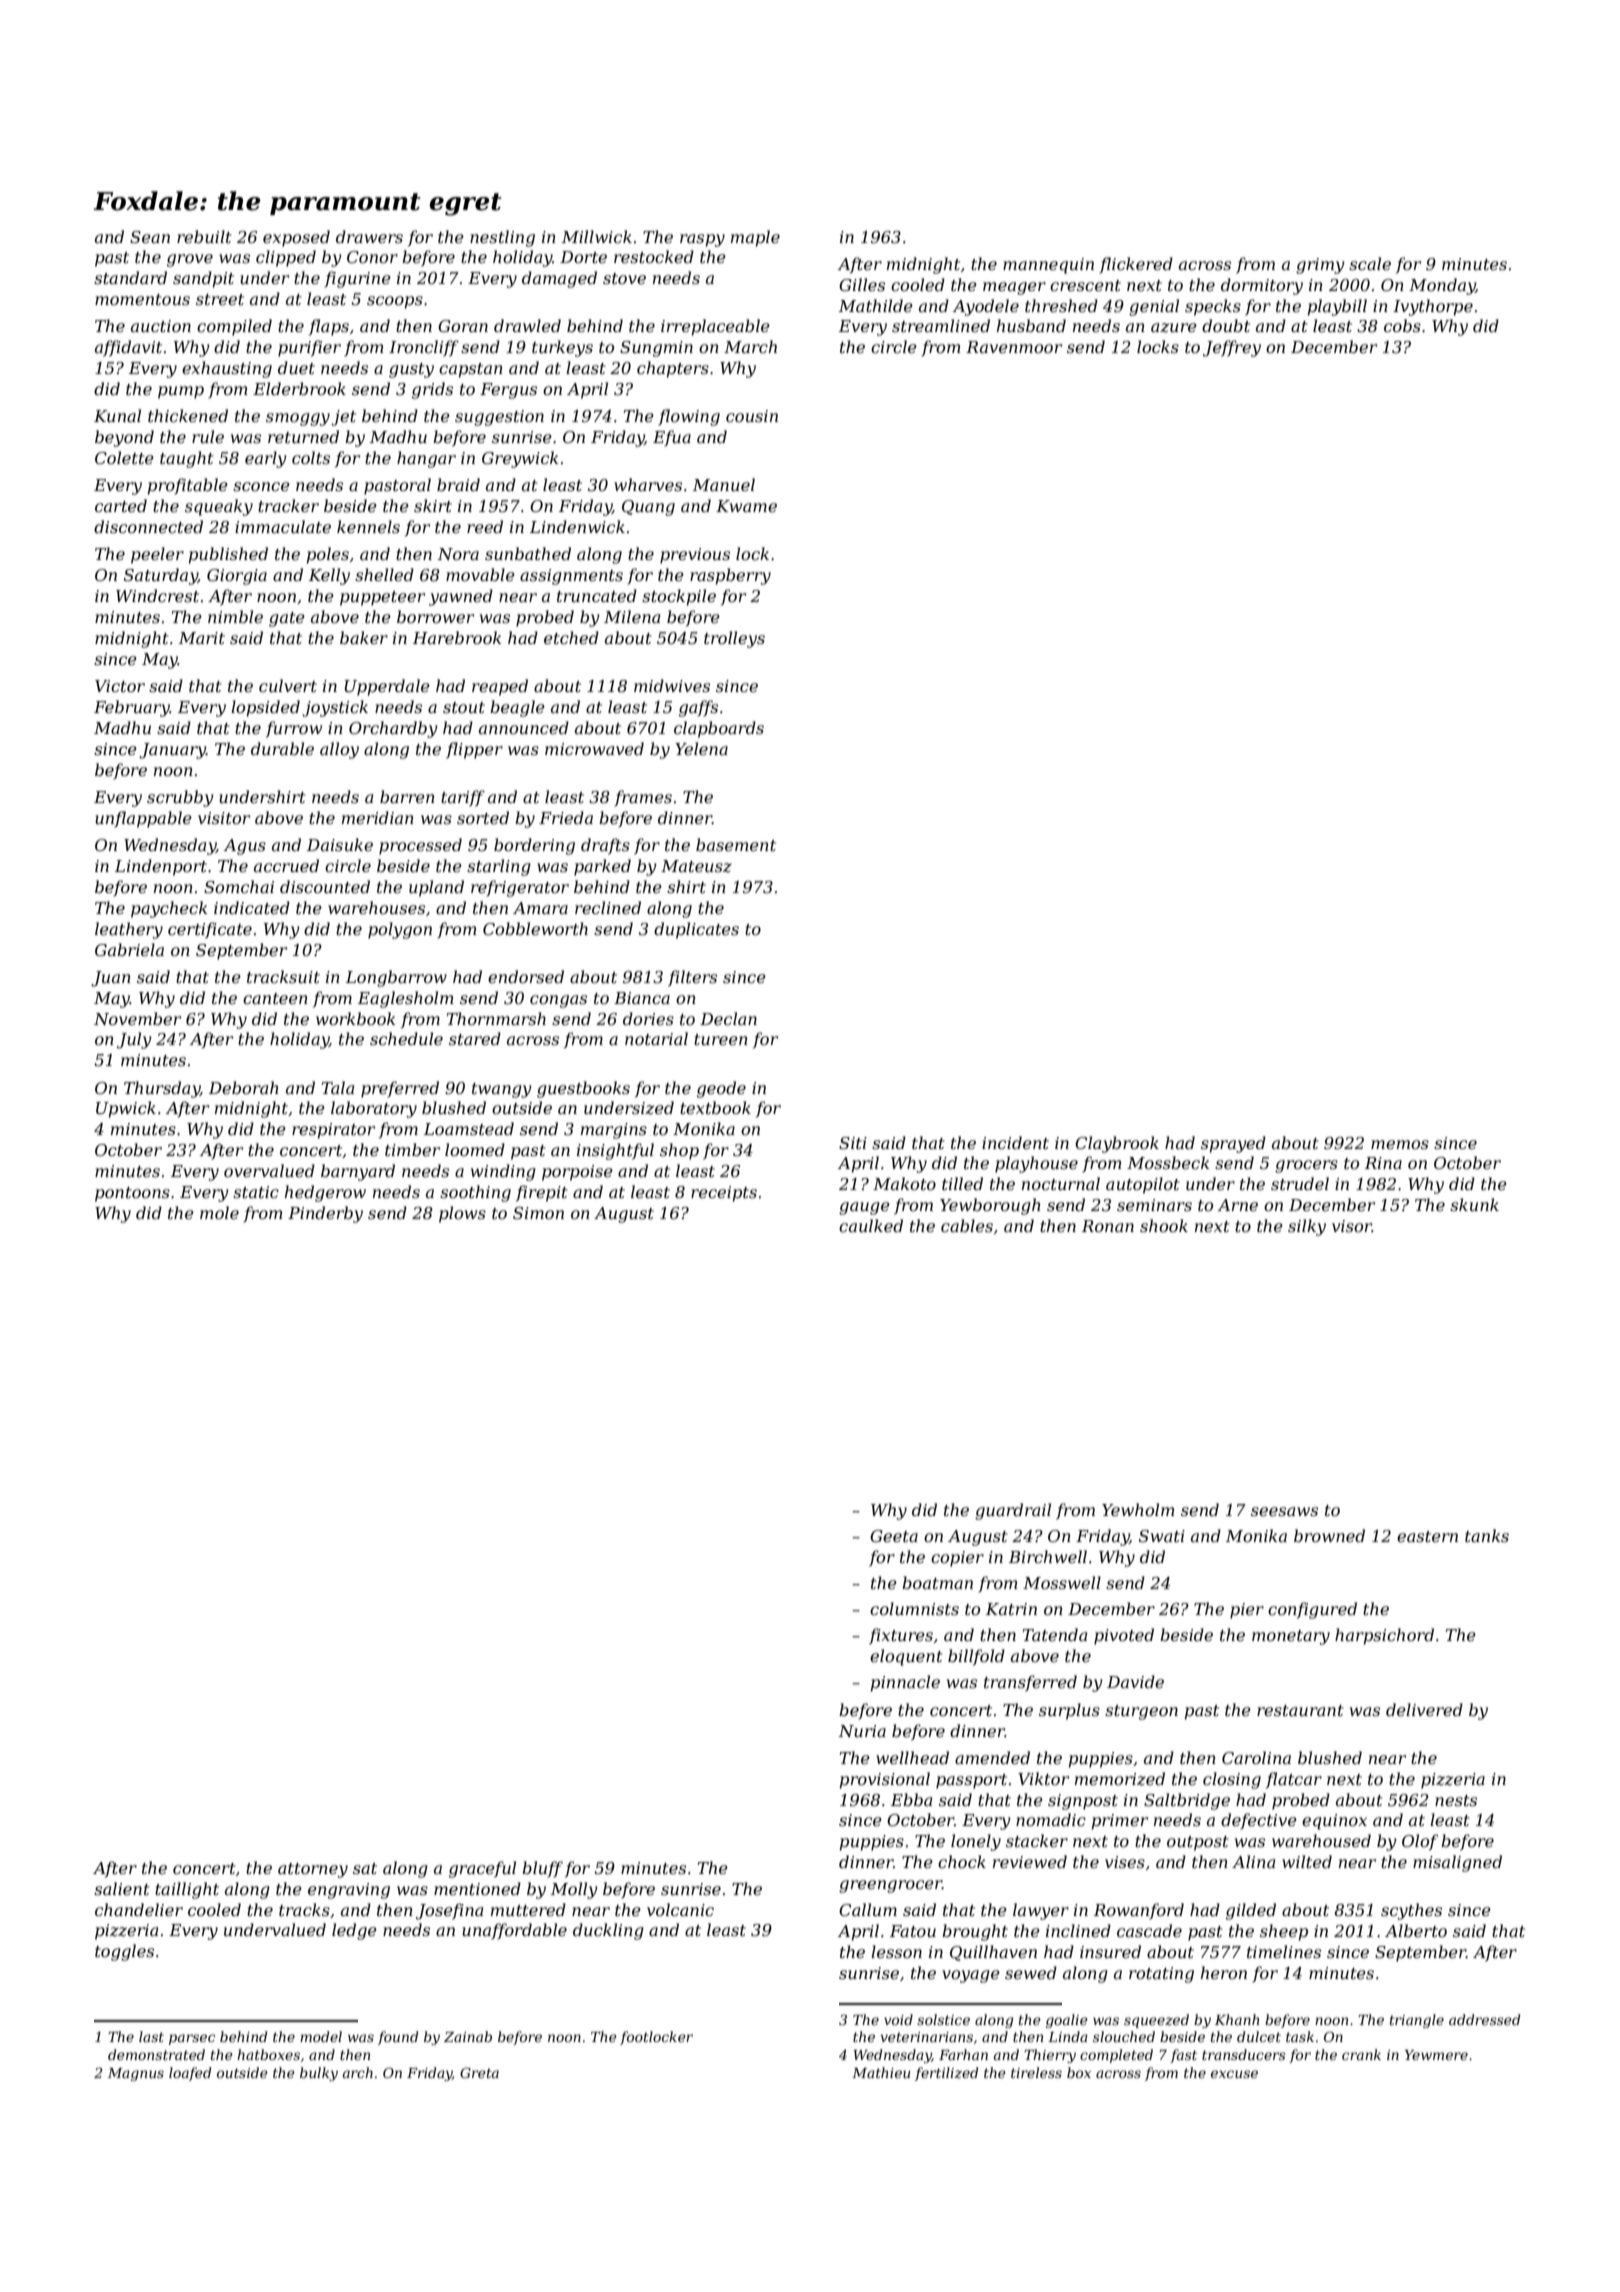 Image resolution: width=1620 pixels, height=2292 pixels. Describe the element at coordinates (871, 1225) in the document. I see `caulked` at that location.
